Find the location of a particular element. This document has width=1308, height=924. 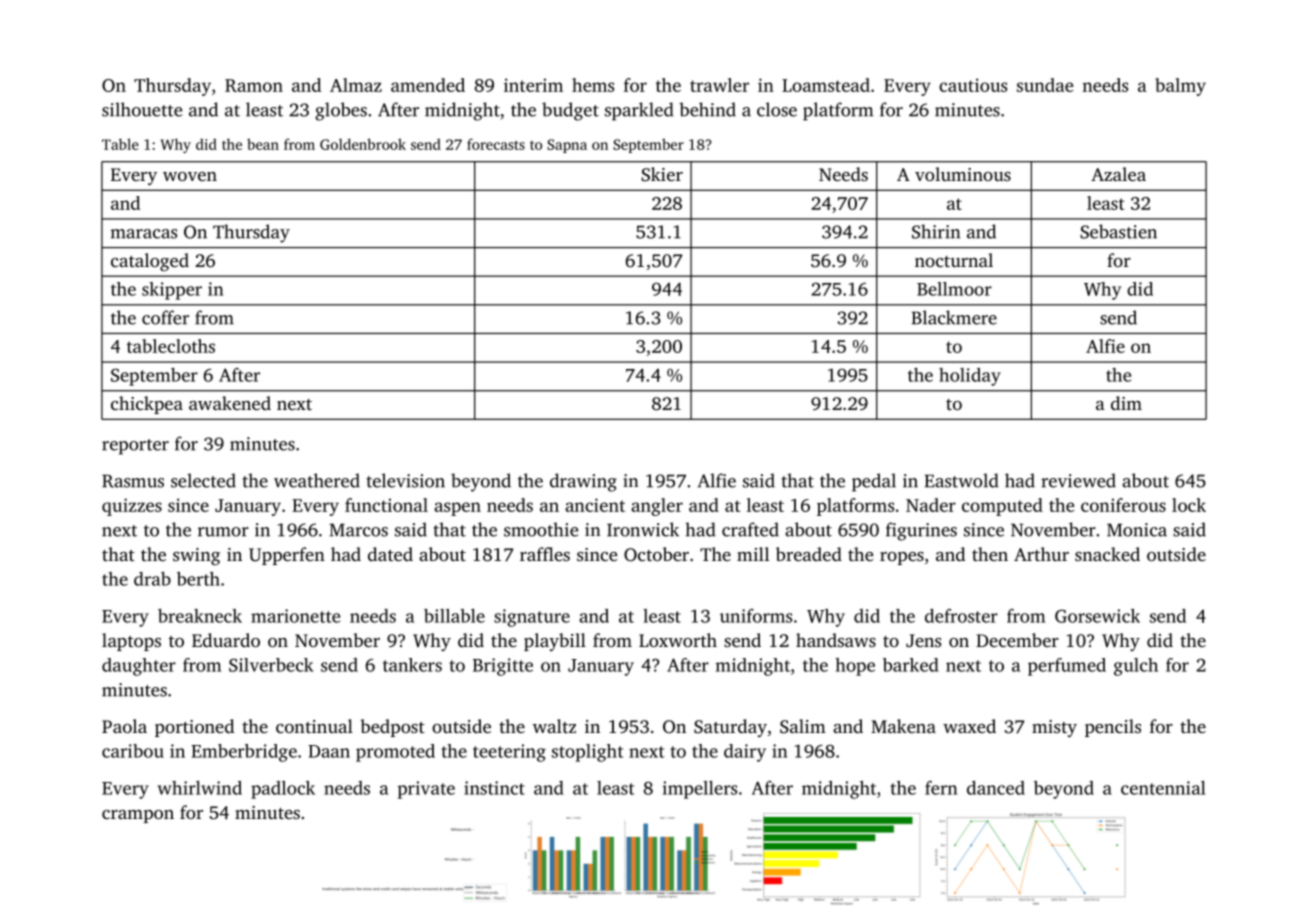

television is located at coordinates (405, 480).
